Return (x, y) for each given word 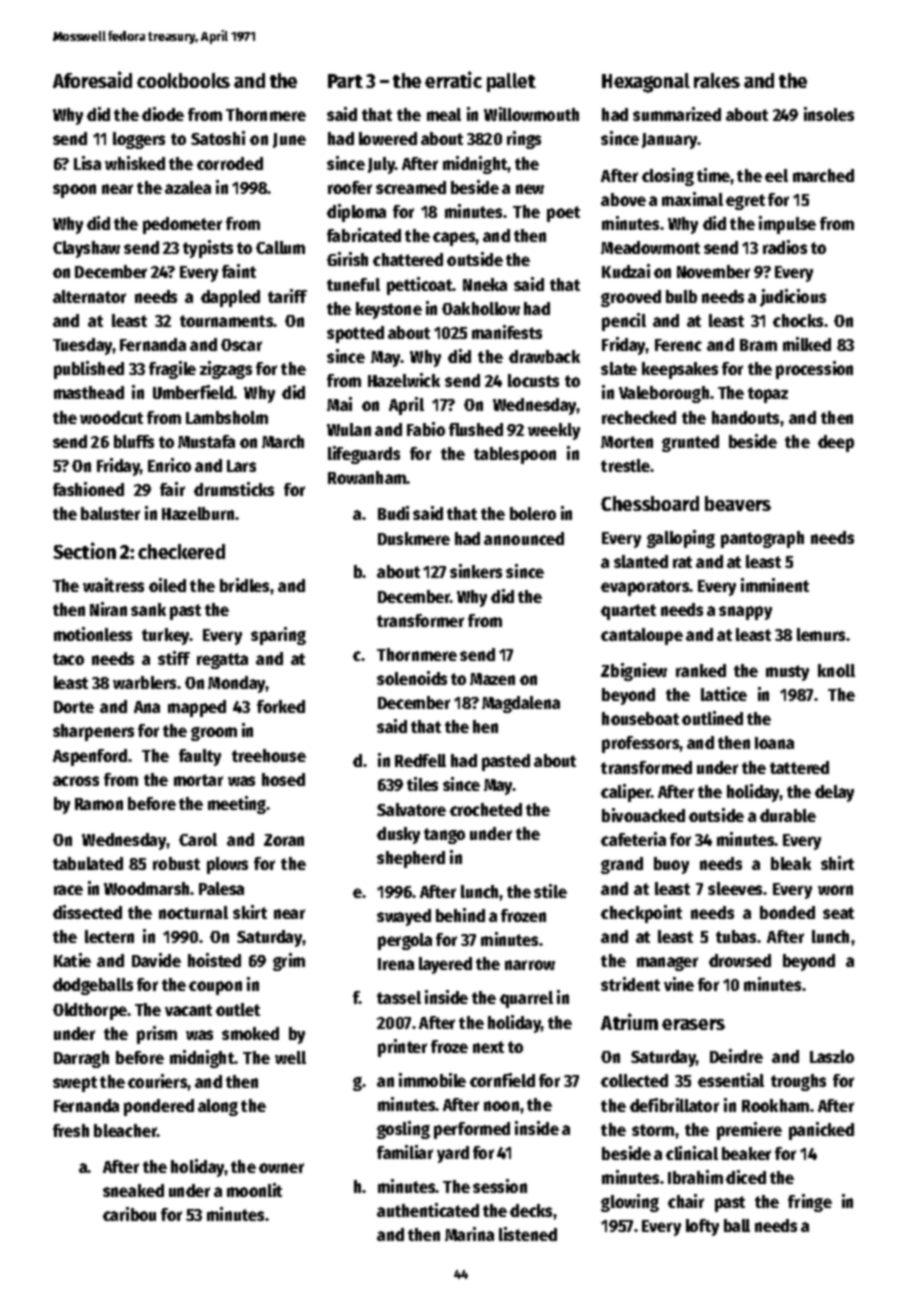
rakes (717, 80)
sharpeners (93, 732)
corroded (230, 163)
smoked (250, 1033)
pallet (511, 82)
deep (836, 443)
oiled (167, 585)
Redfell (420, 760)
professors (641, 744)
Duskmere (414, 538)
